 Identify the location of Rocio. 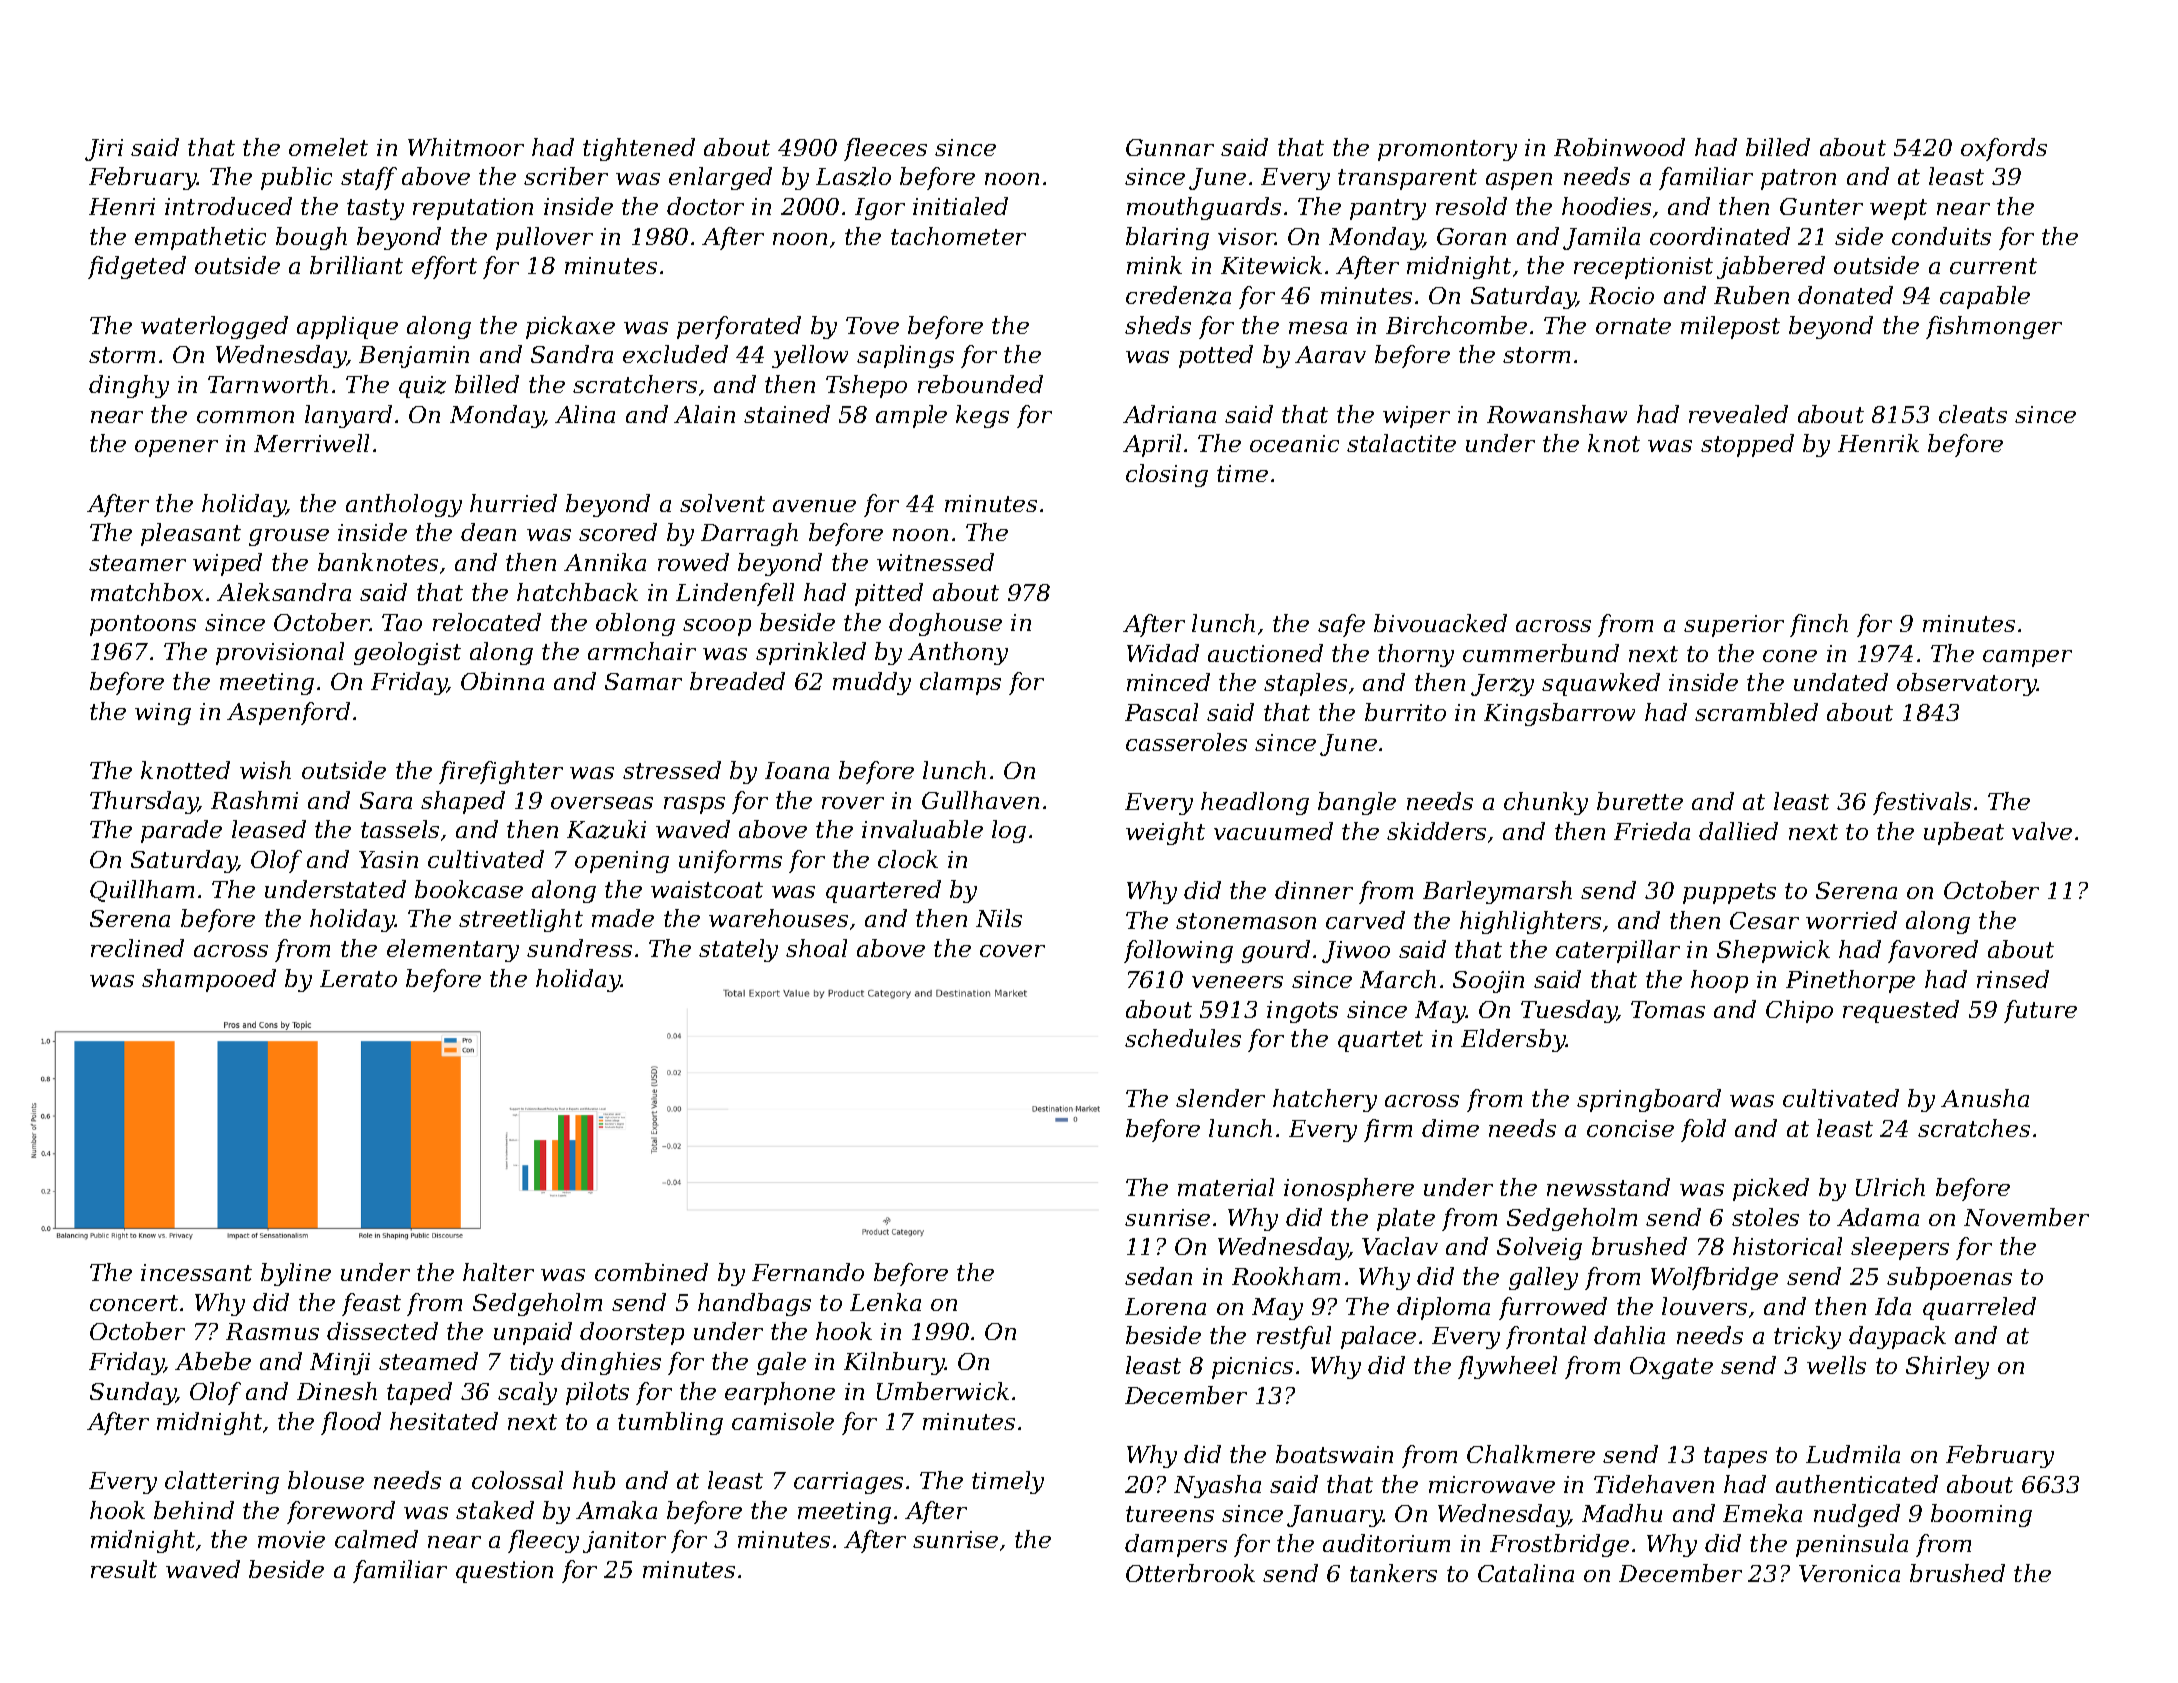
(1621, 295).
